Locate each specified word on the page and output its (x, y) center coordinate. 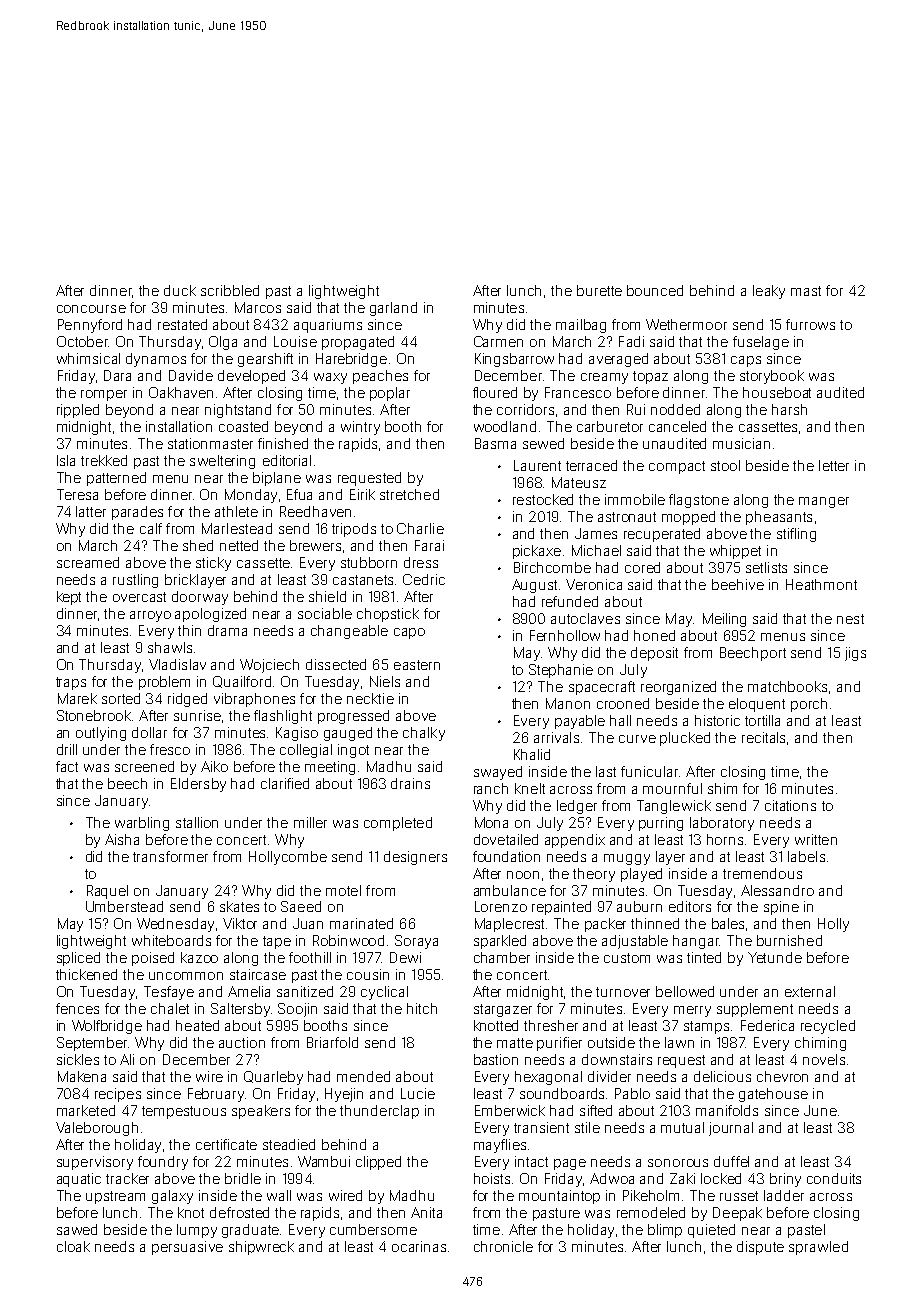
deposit (654, 654)
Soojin (297, 1010)
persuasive (187, 1248)
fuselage (761, 343)
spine (781, 908)
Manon (568, 703)
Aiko (214, 766)
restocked (543, 499)
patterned (116, 479)
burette (599, 290)
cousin (368, 974)
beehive (738, 584)
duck (180, 290)
